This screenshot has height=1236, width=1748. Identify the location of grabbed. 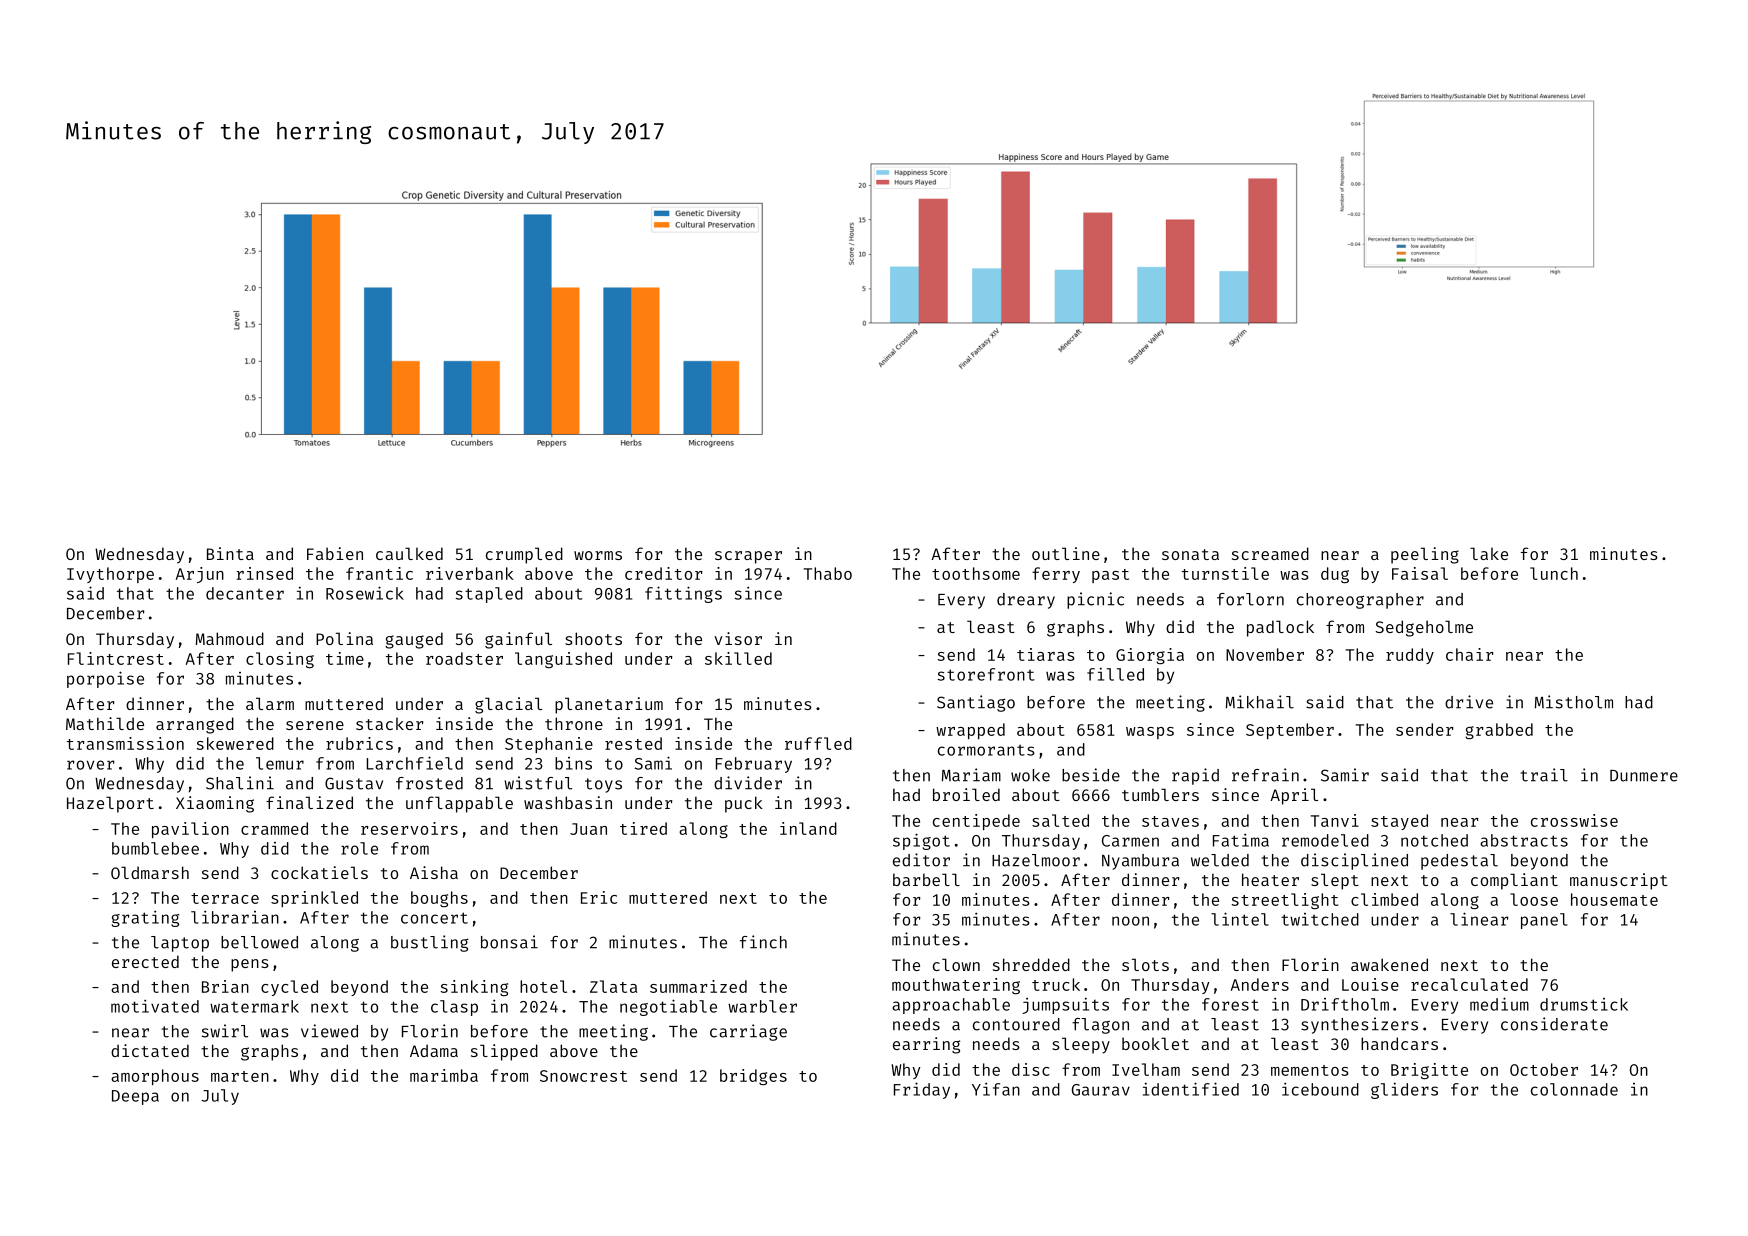
(1499, 731).
